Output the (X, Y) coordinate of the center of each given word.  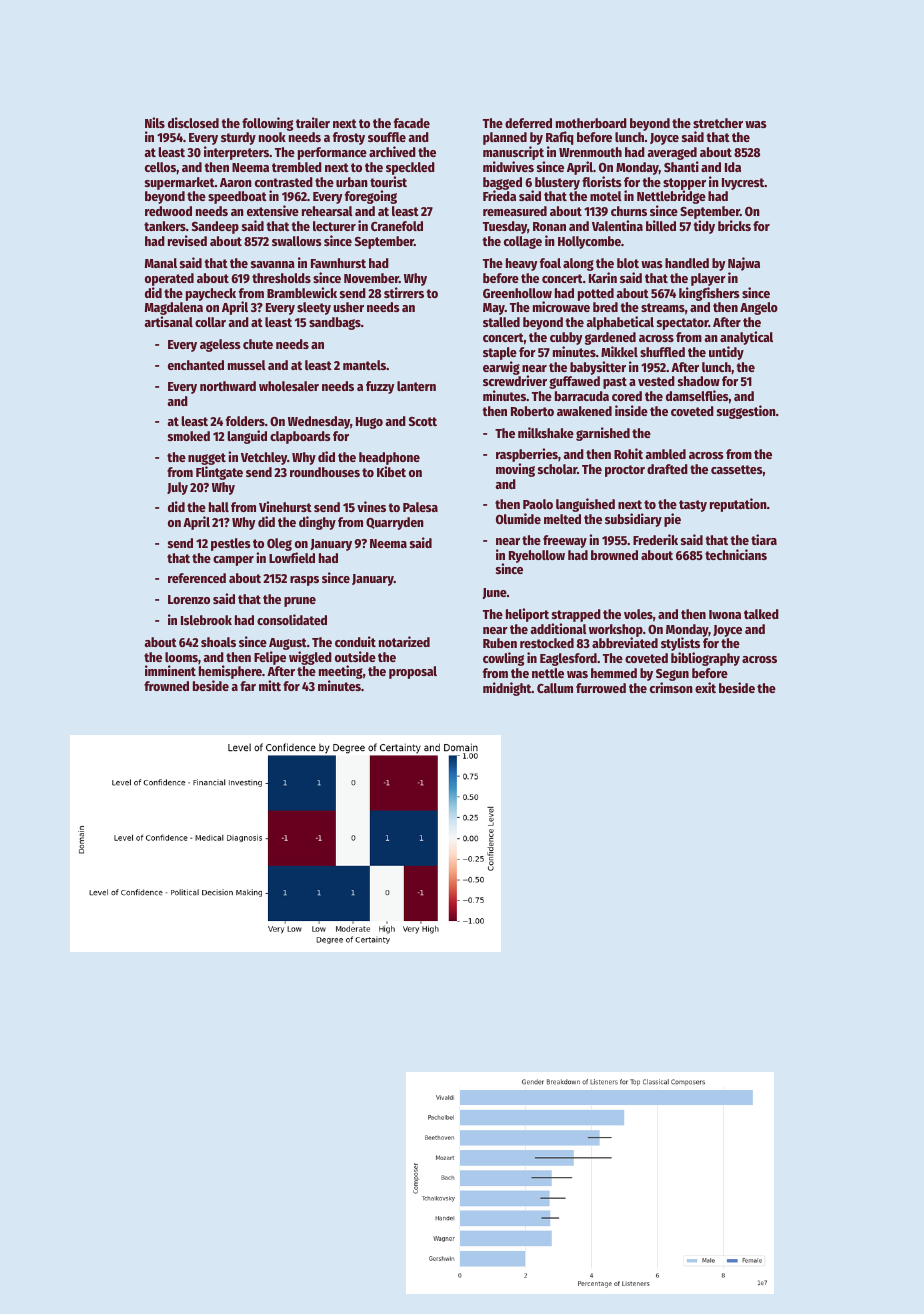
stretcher (718, 123)
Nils (155, 122)
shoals (218, 642)
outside (355, 656)
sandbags (335, 323)
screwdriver (515, 381)
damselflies (697, 395)
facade (412, 123)
